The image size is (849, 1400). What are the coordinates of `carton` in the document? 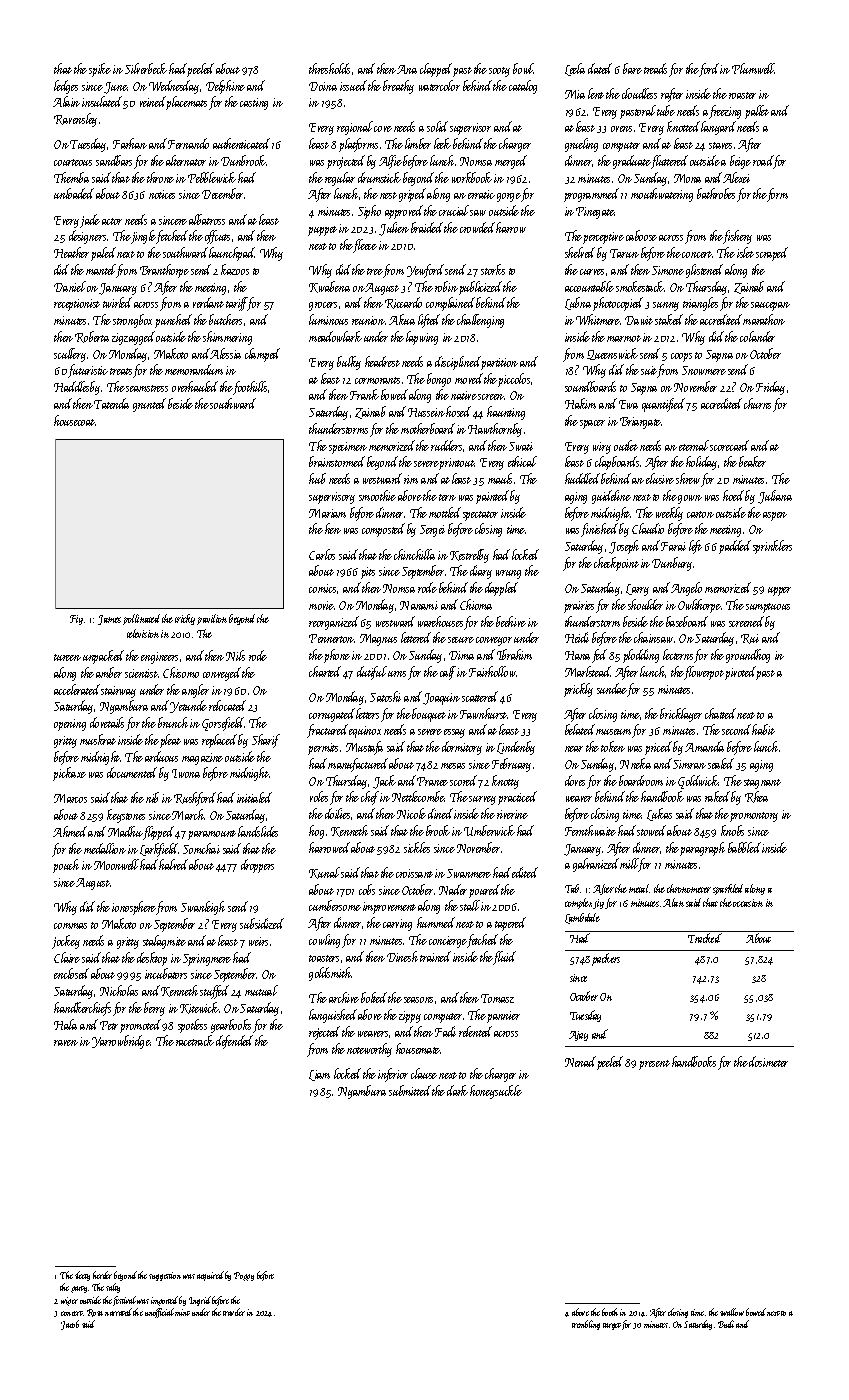 It's located at (700, 514).
